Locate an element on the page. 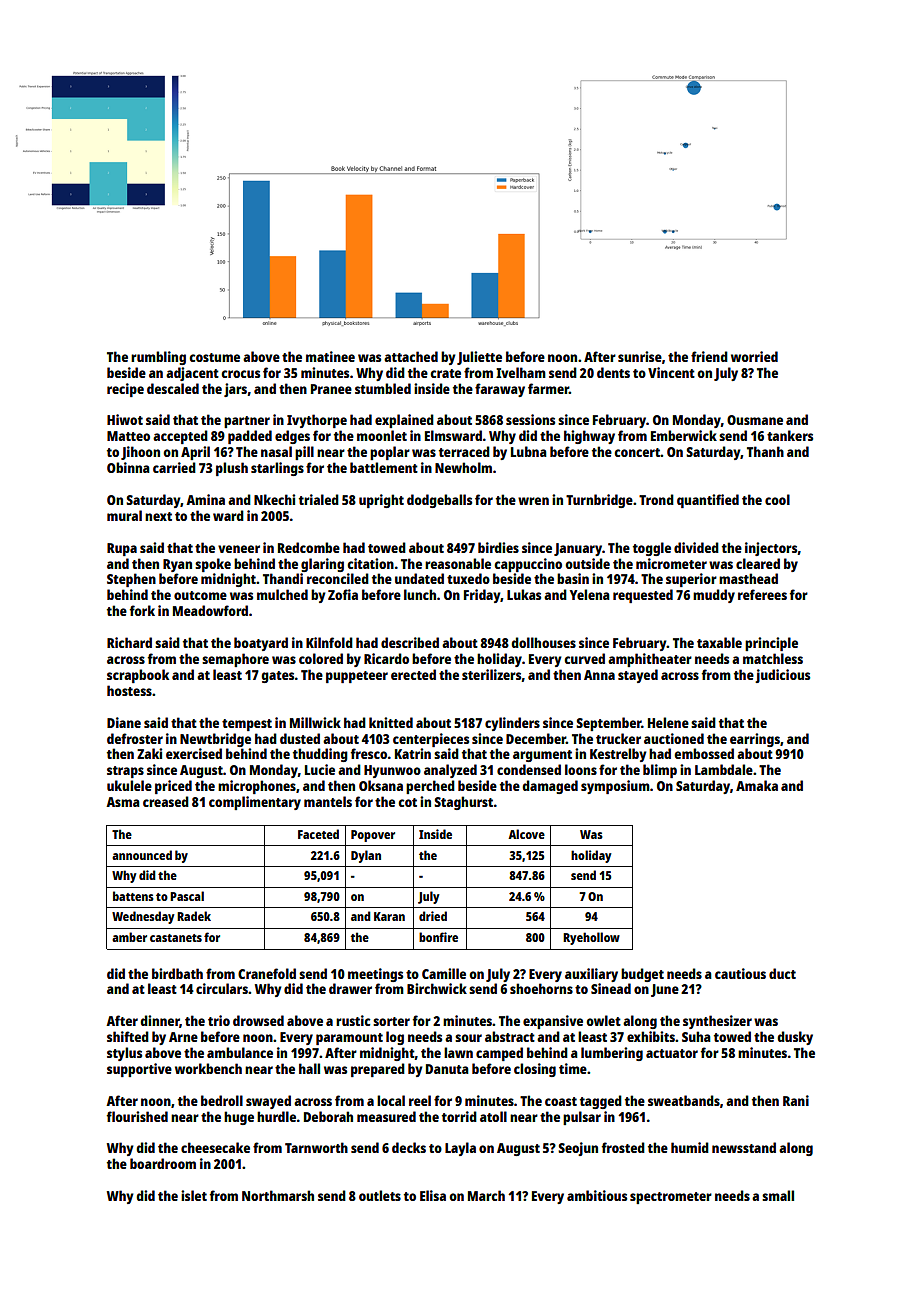 Image resolution: width=924 pixels, height=1308 pixels. next is located at coordinates (158, 516).
